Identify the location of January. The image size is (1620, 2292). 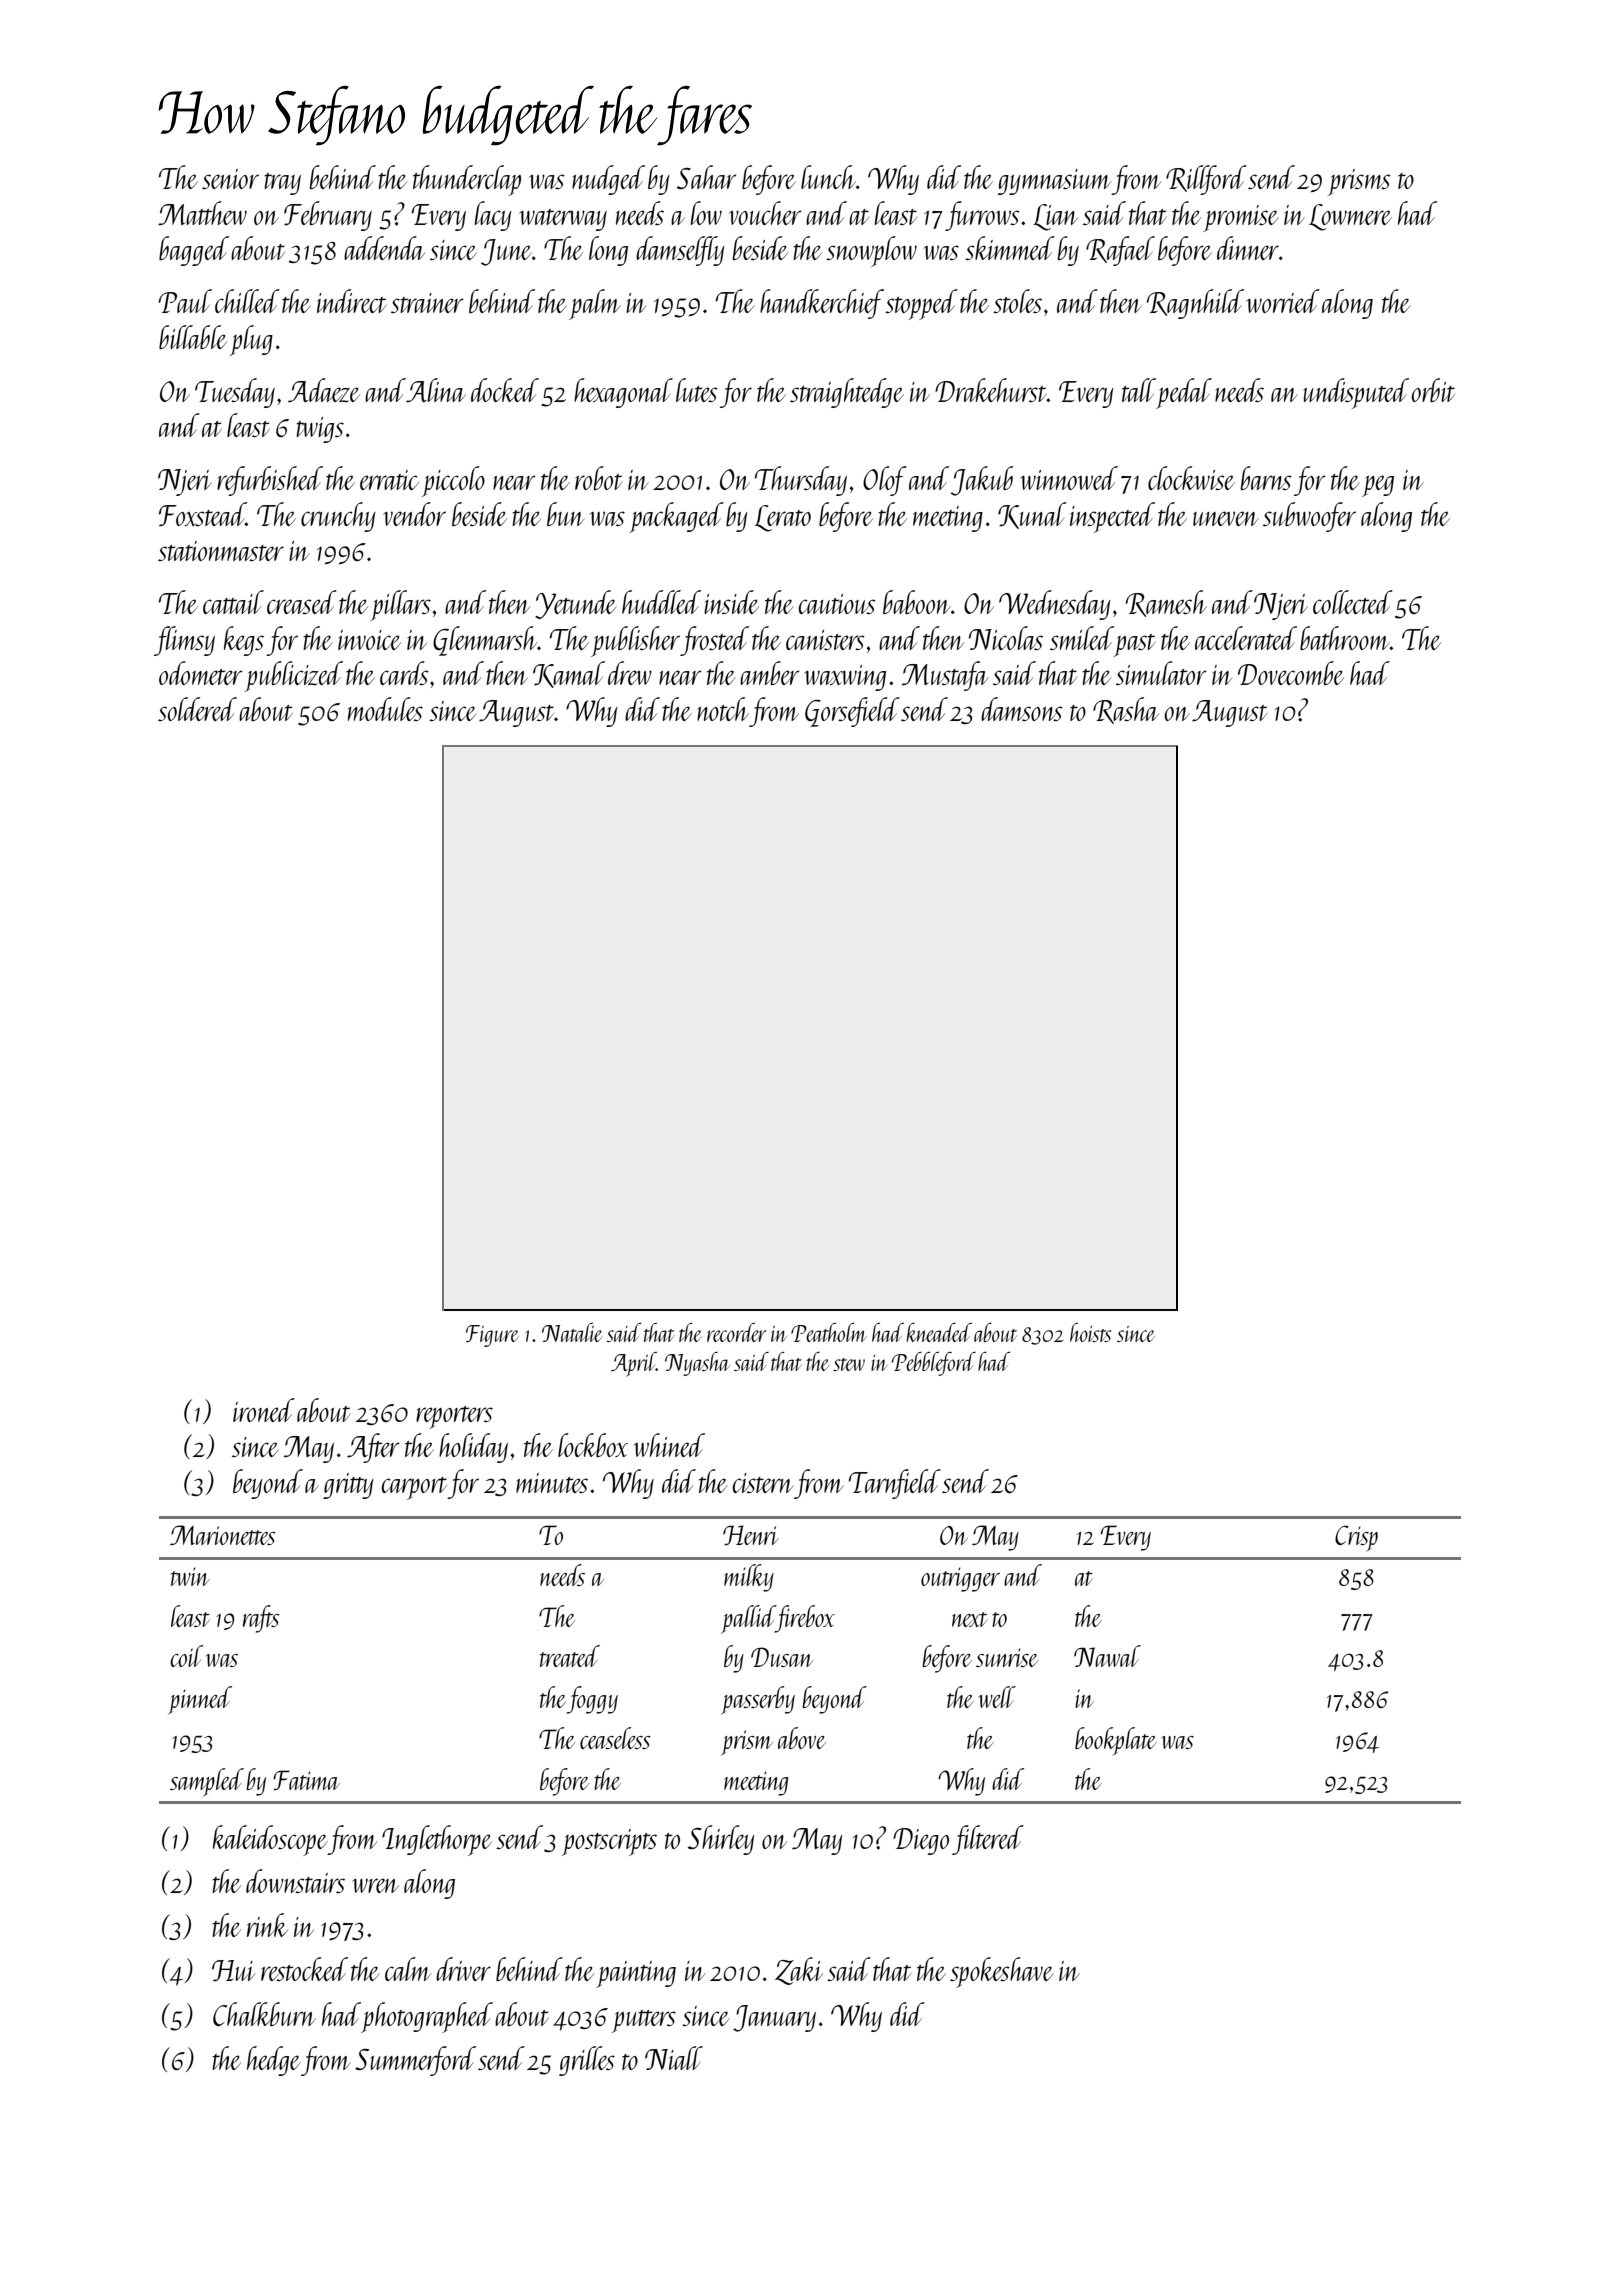
(774, 2018).
